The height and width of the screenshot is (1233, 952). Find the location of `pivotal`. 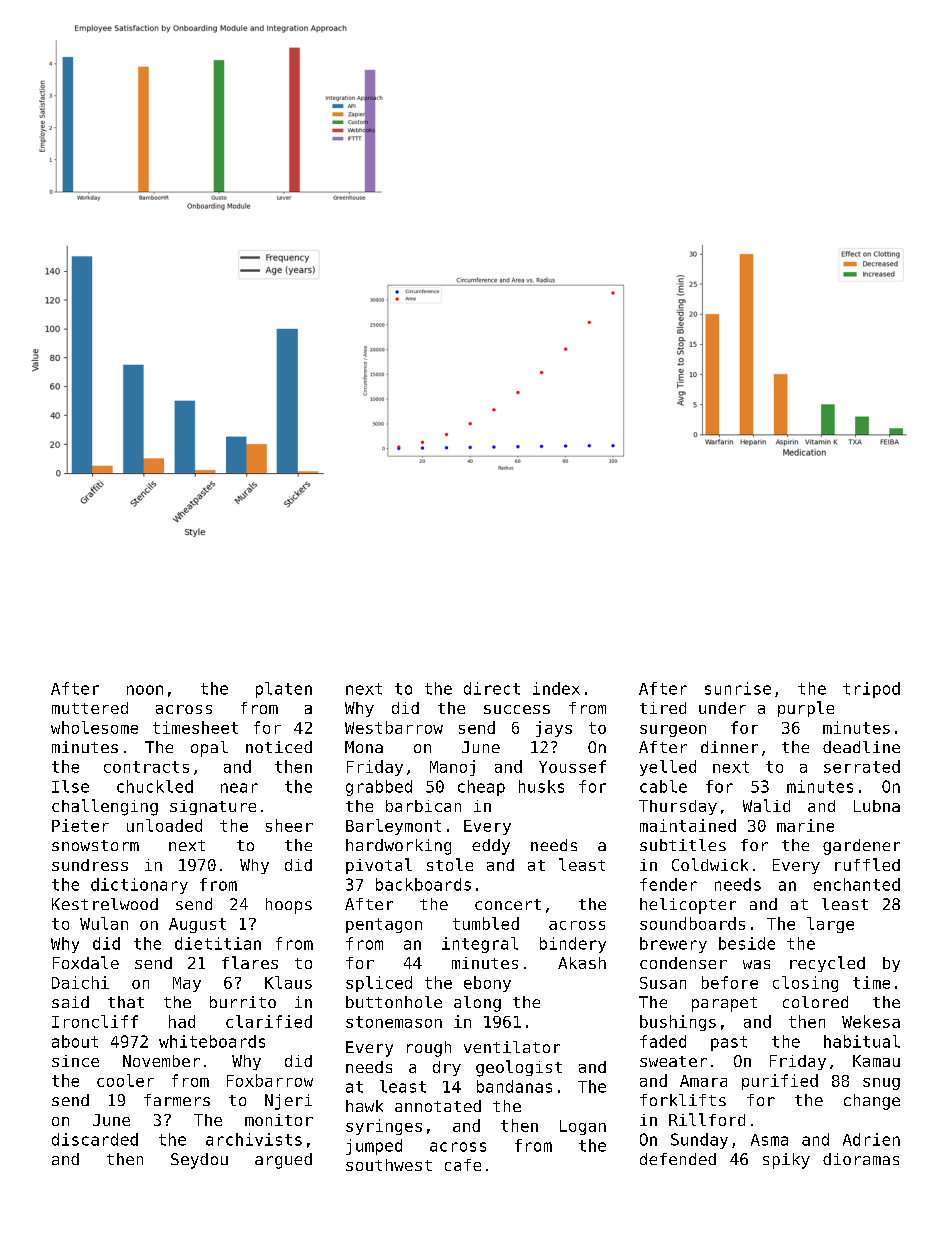

pivotal is located at coordinates (379, 866).
